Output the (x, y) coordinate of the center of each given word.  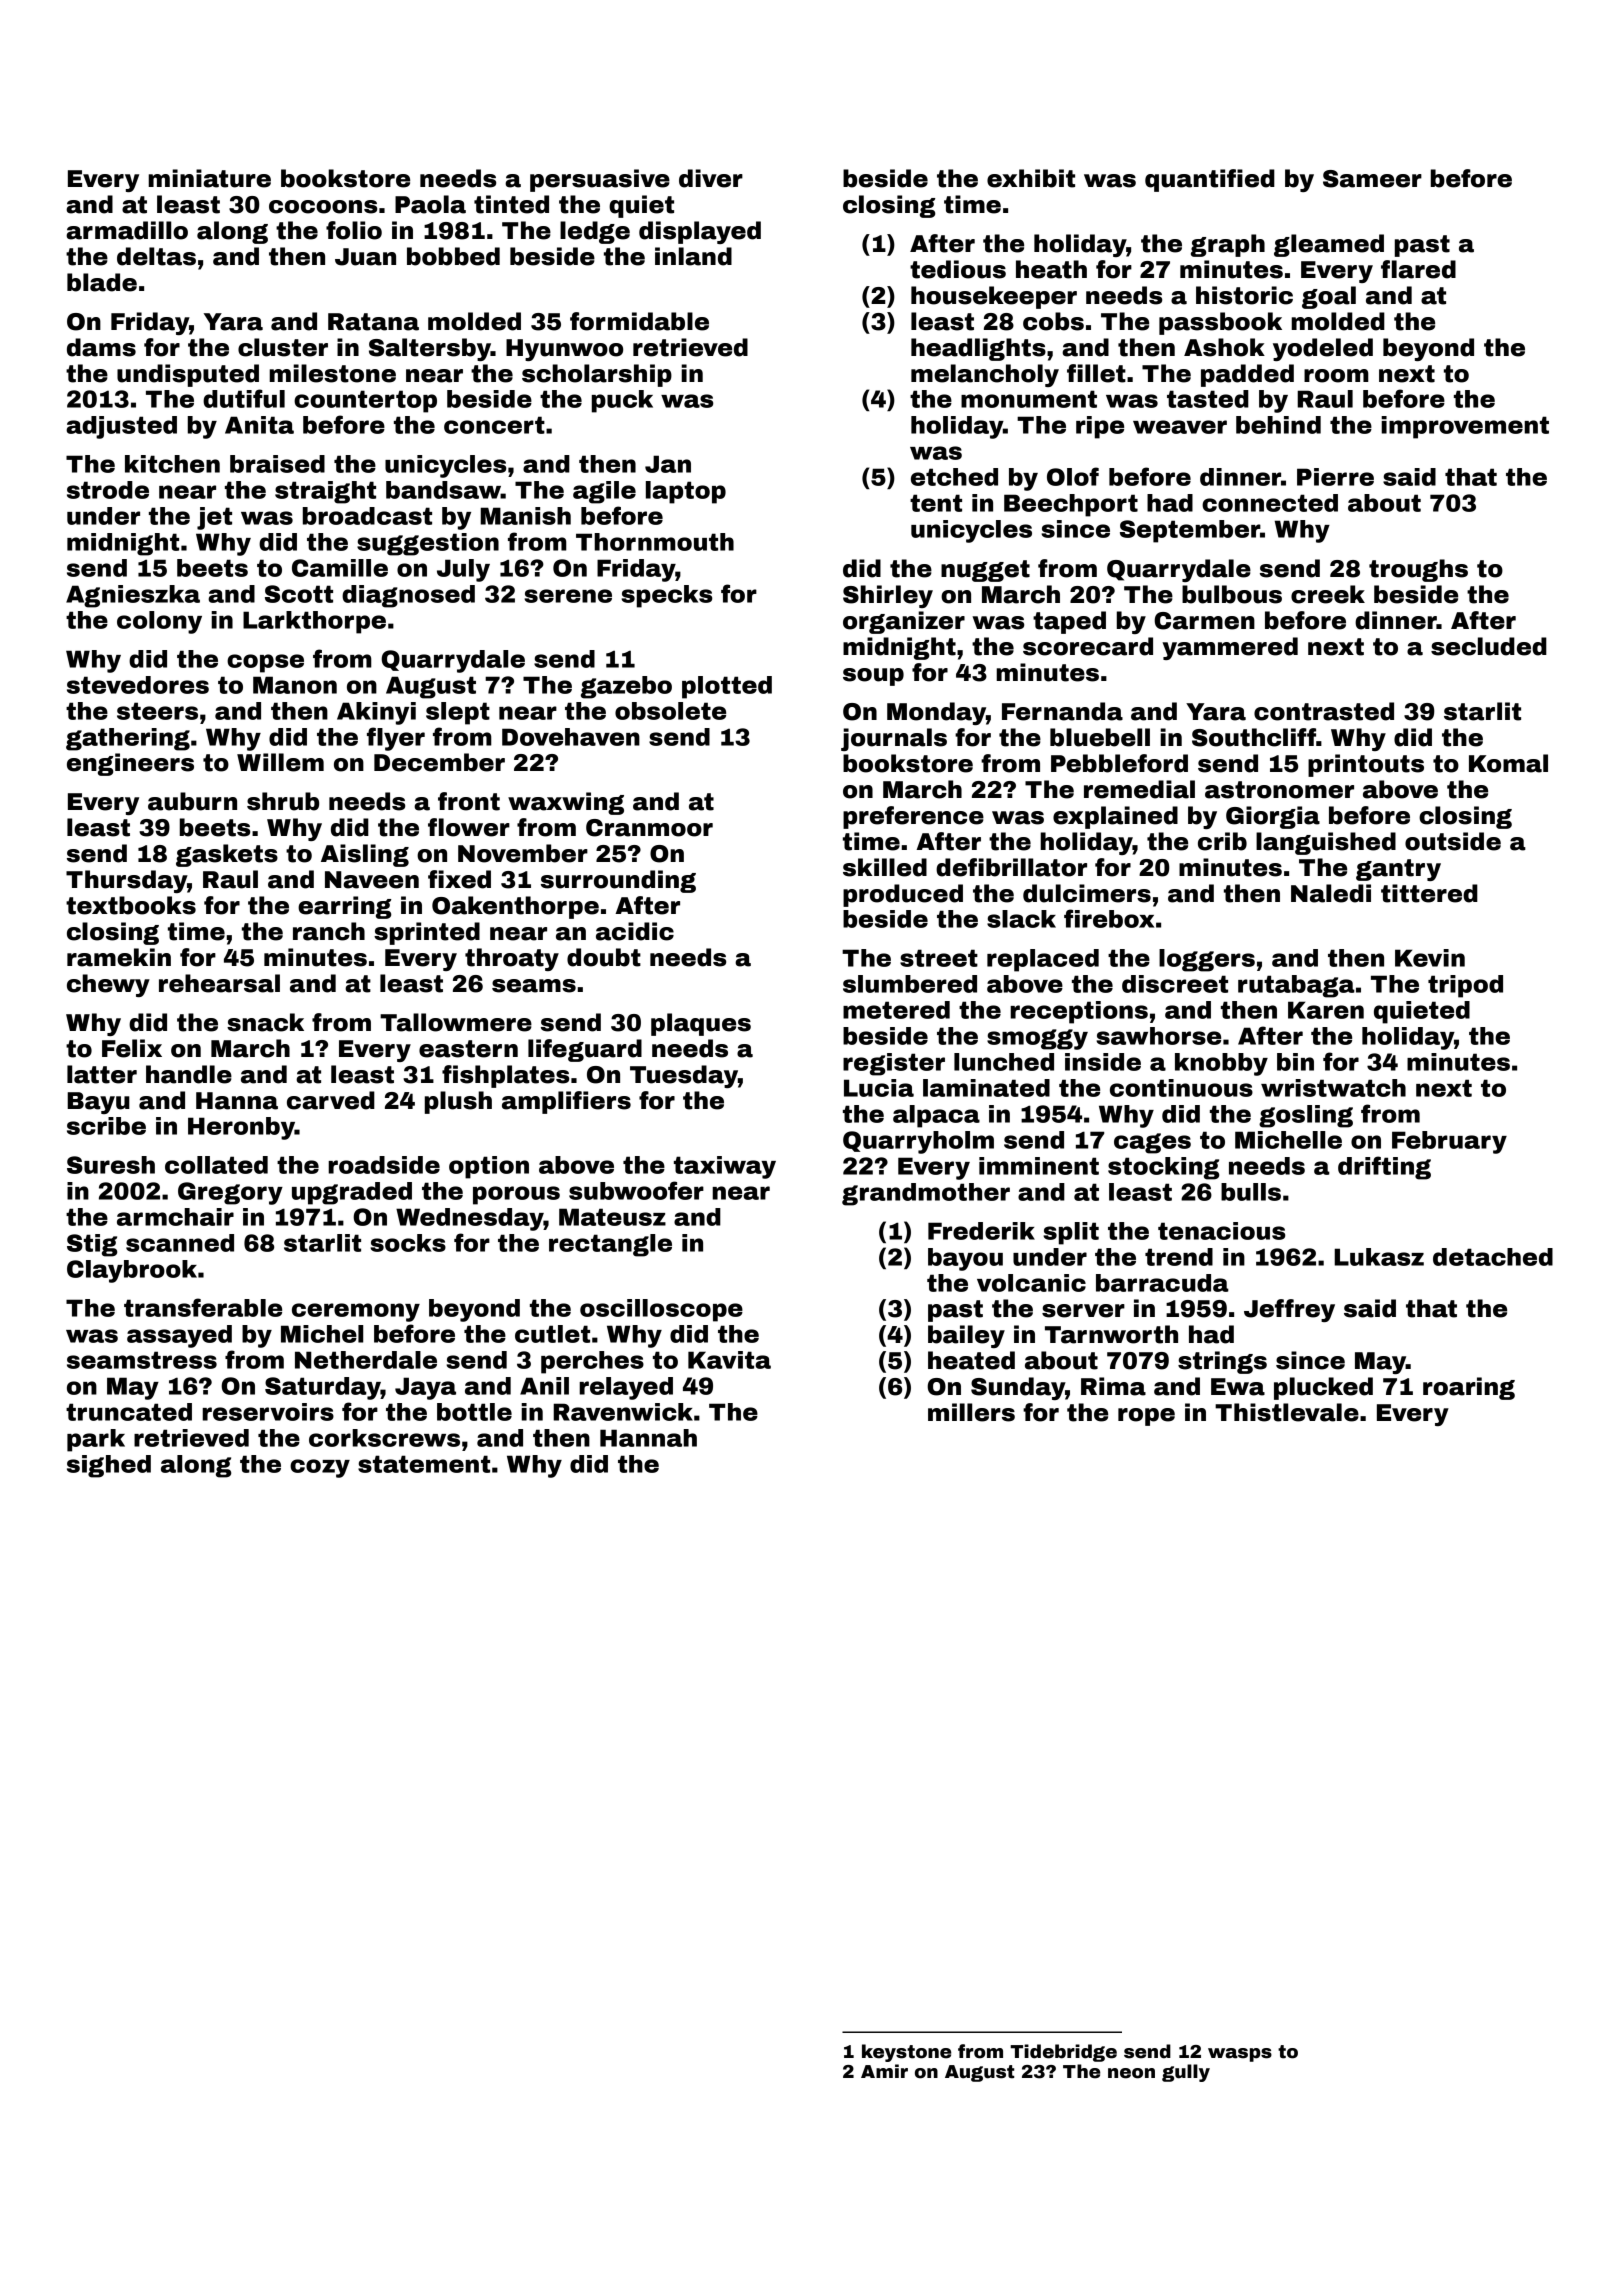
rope (1146, 1417)
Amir (884, 2071)
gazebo (626, 687)
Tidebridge (1063, 2053)
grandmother (926, 1194)
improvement (1465, 427)
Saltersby (430, 349)
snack (265, 1022)
